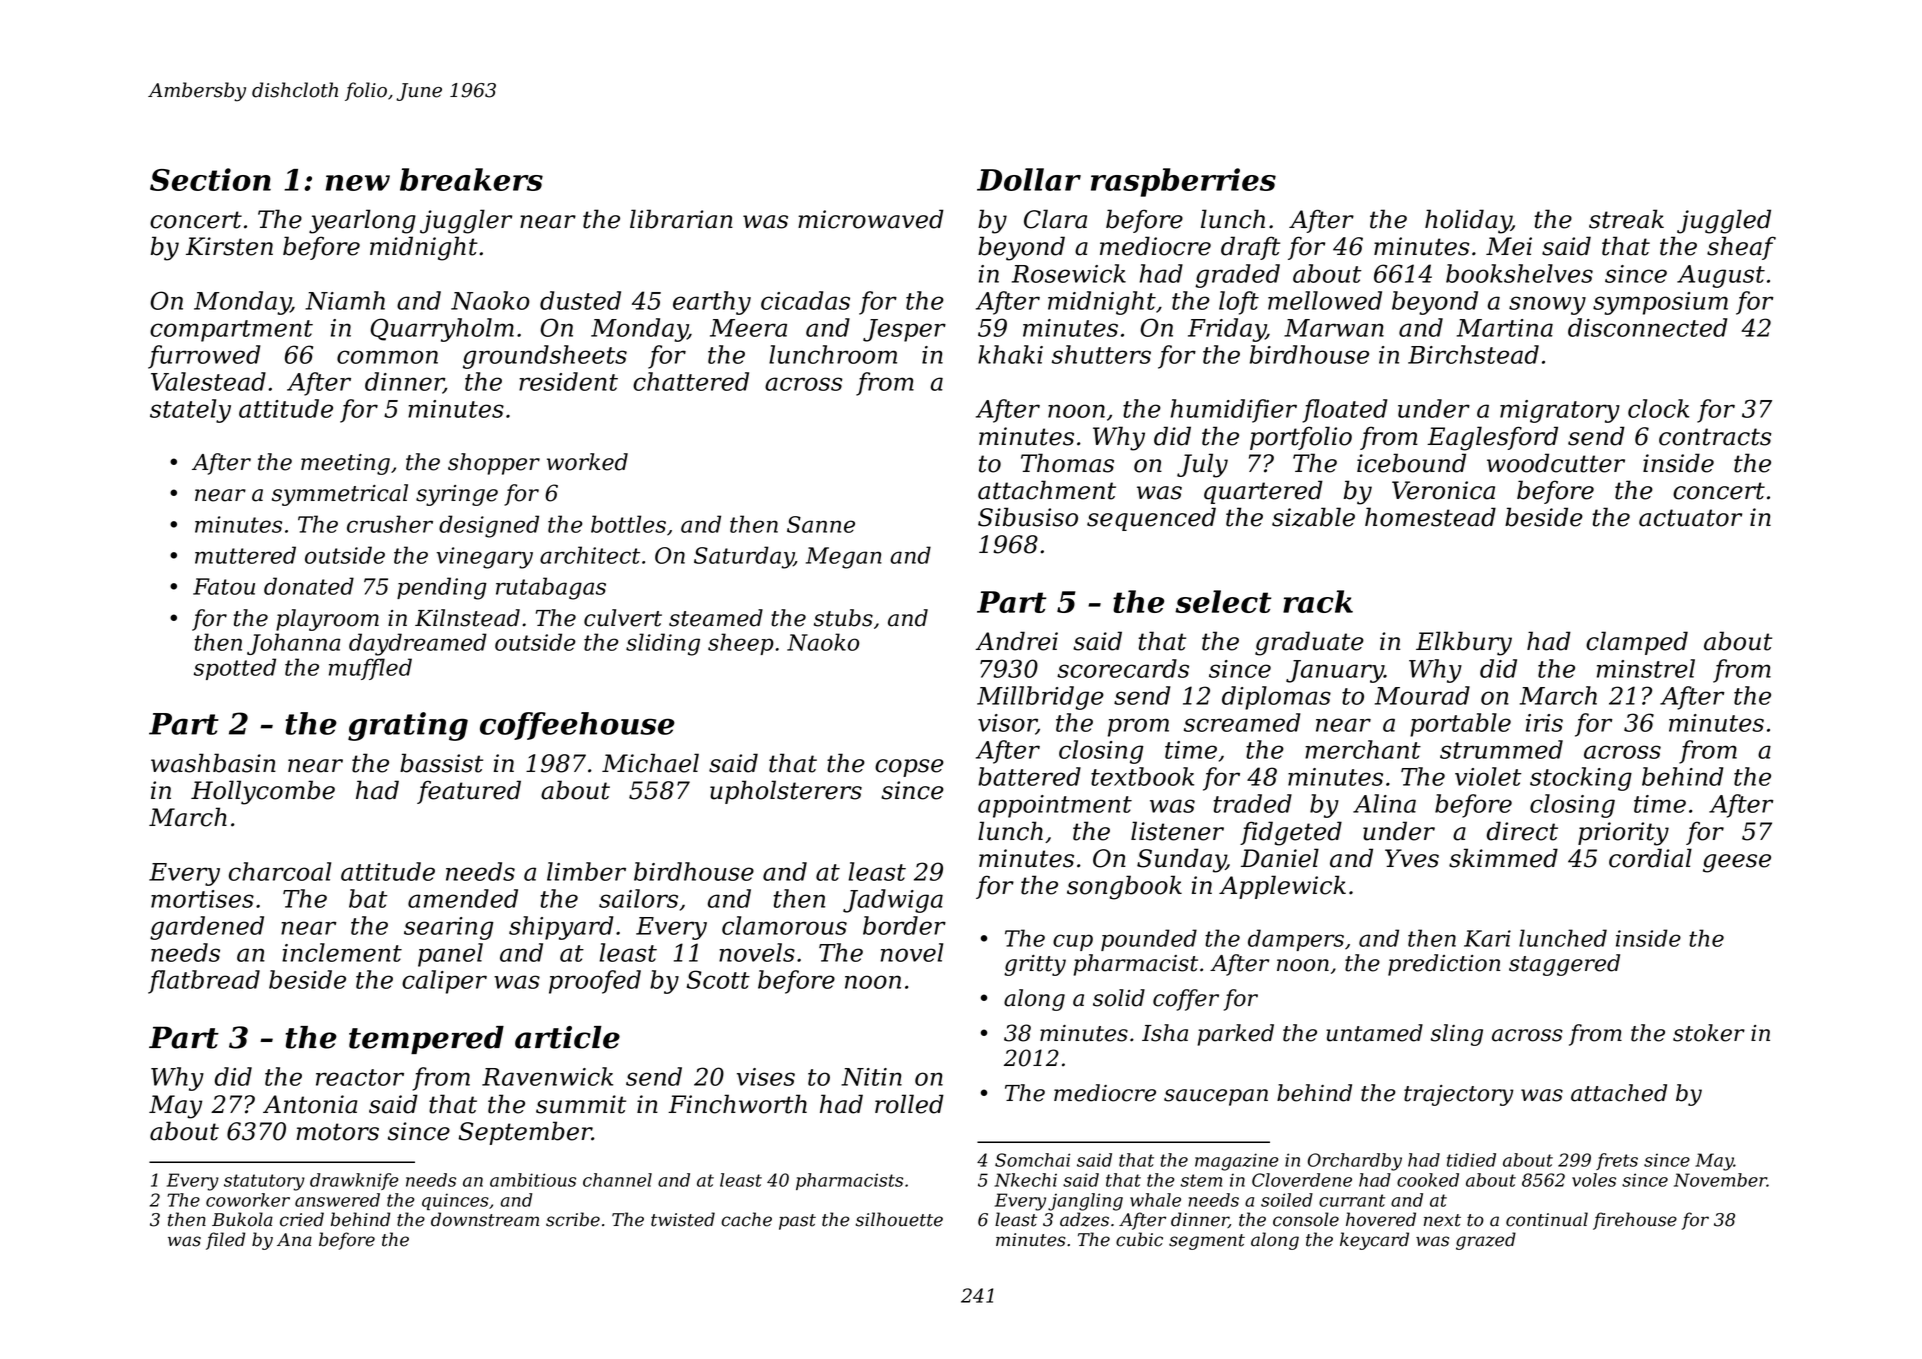 The height and width of the screenshot is (1359, 1922). What do you see at coordinates (1028, 517) in the screenshot?
I see `Sibusiso` at bounding box center [1028, 517].
